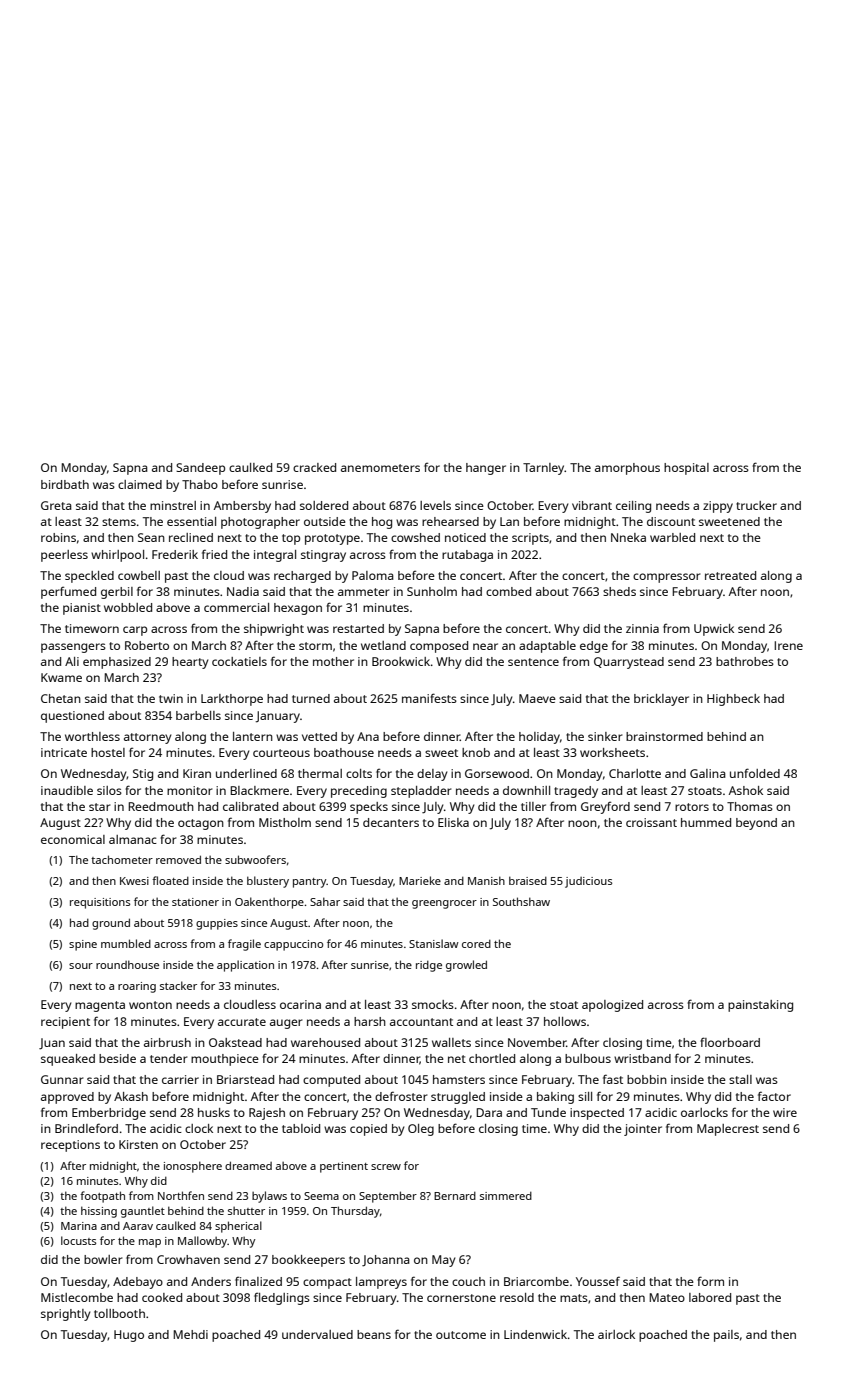 Image resolution: width=849 pixels, height=1400 pixels. I want to click on croissant, so click(651, 822).
